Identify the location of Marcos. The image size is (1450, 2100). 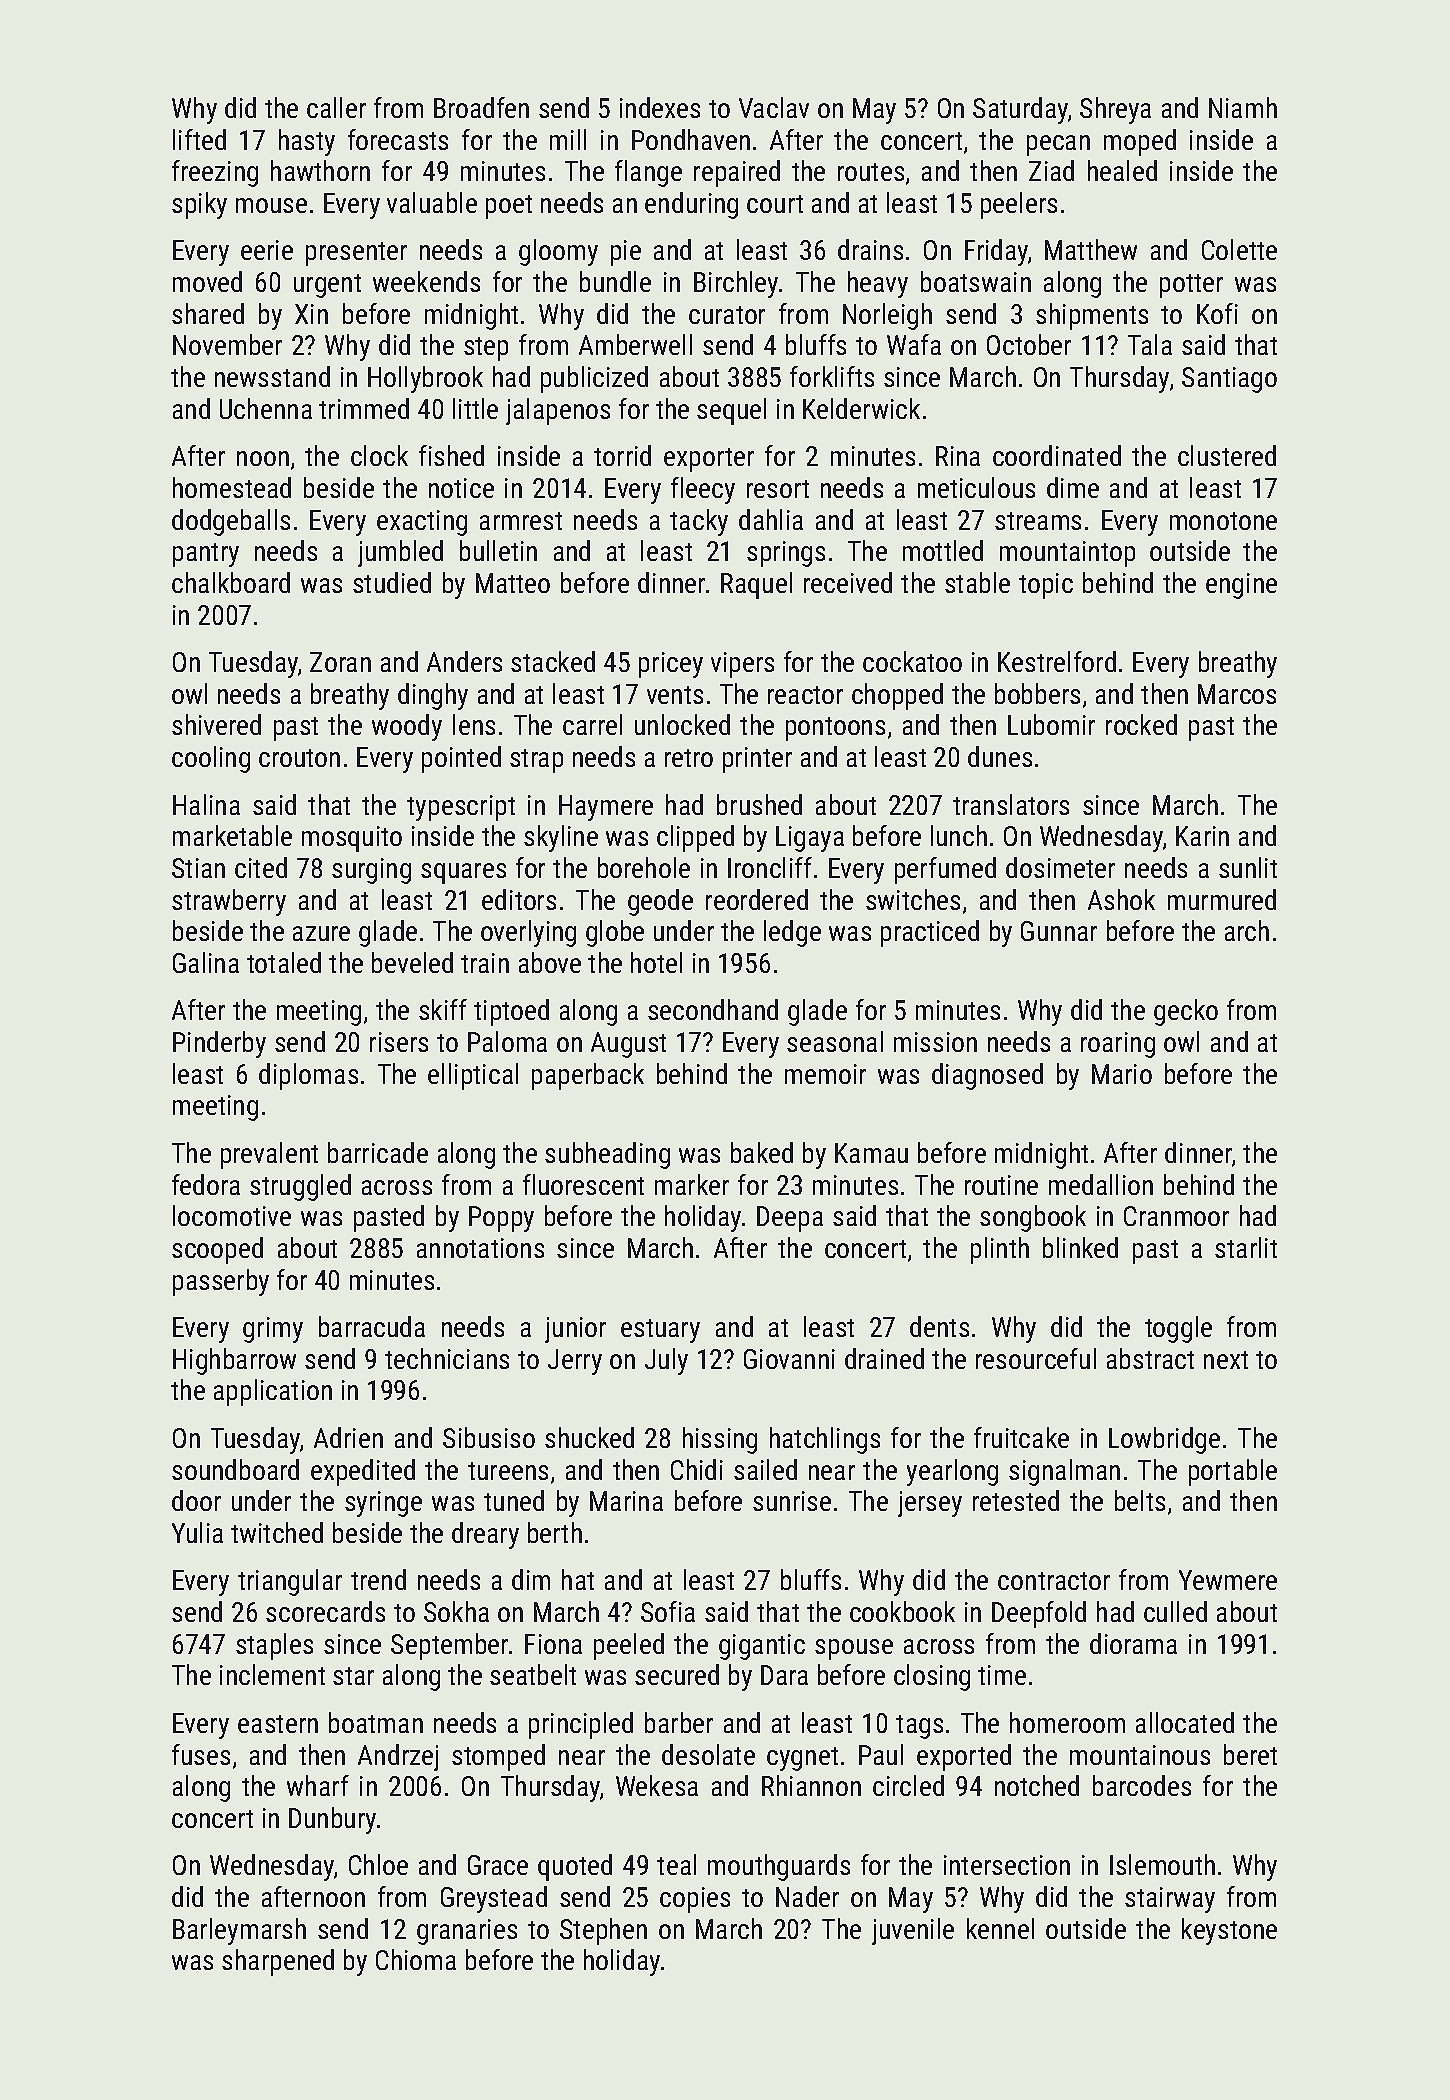
(1237, 694).
